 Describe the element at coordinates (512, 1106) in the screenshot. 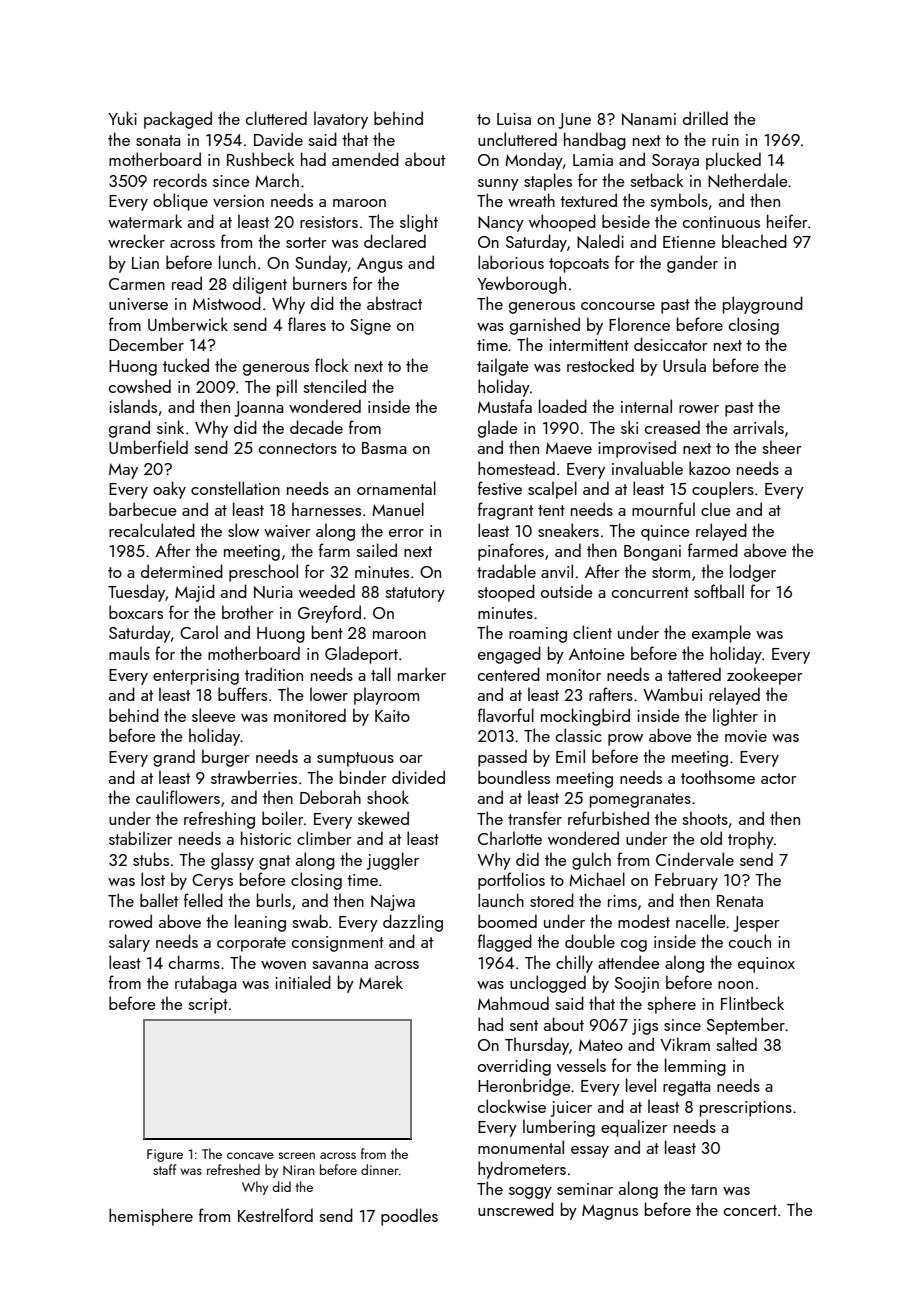

I see `clockwise` at that location.
